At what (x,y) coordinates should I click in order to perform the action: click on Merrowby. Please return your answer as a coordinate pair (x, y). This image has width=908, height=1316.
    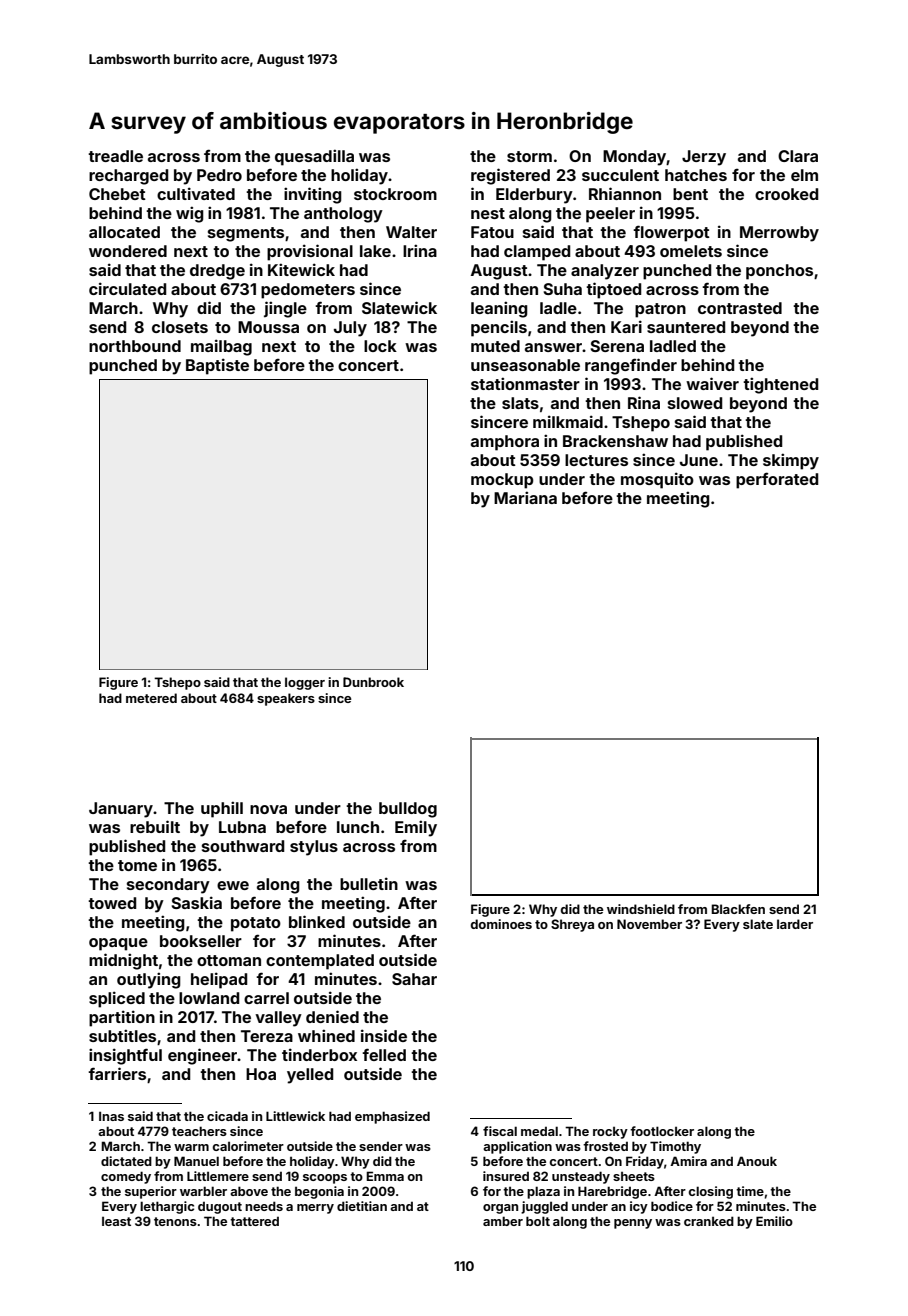
    Looking at the image, I should click on (779, 234).
